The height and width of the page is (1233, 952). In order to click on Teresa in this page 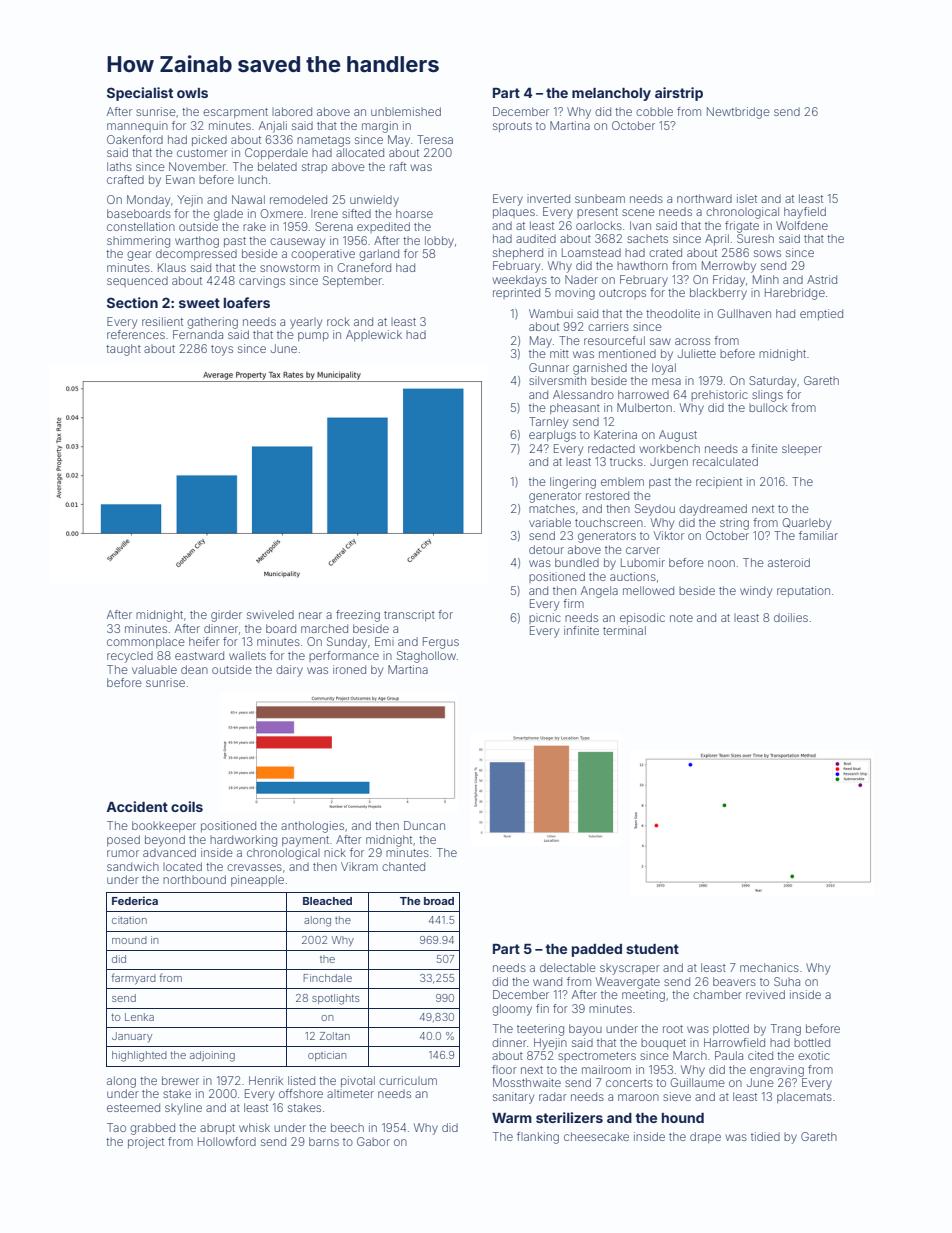, I will do `click(435, 139)`.
